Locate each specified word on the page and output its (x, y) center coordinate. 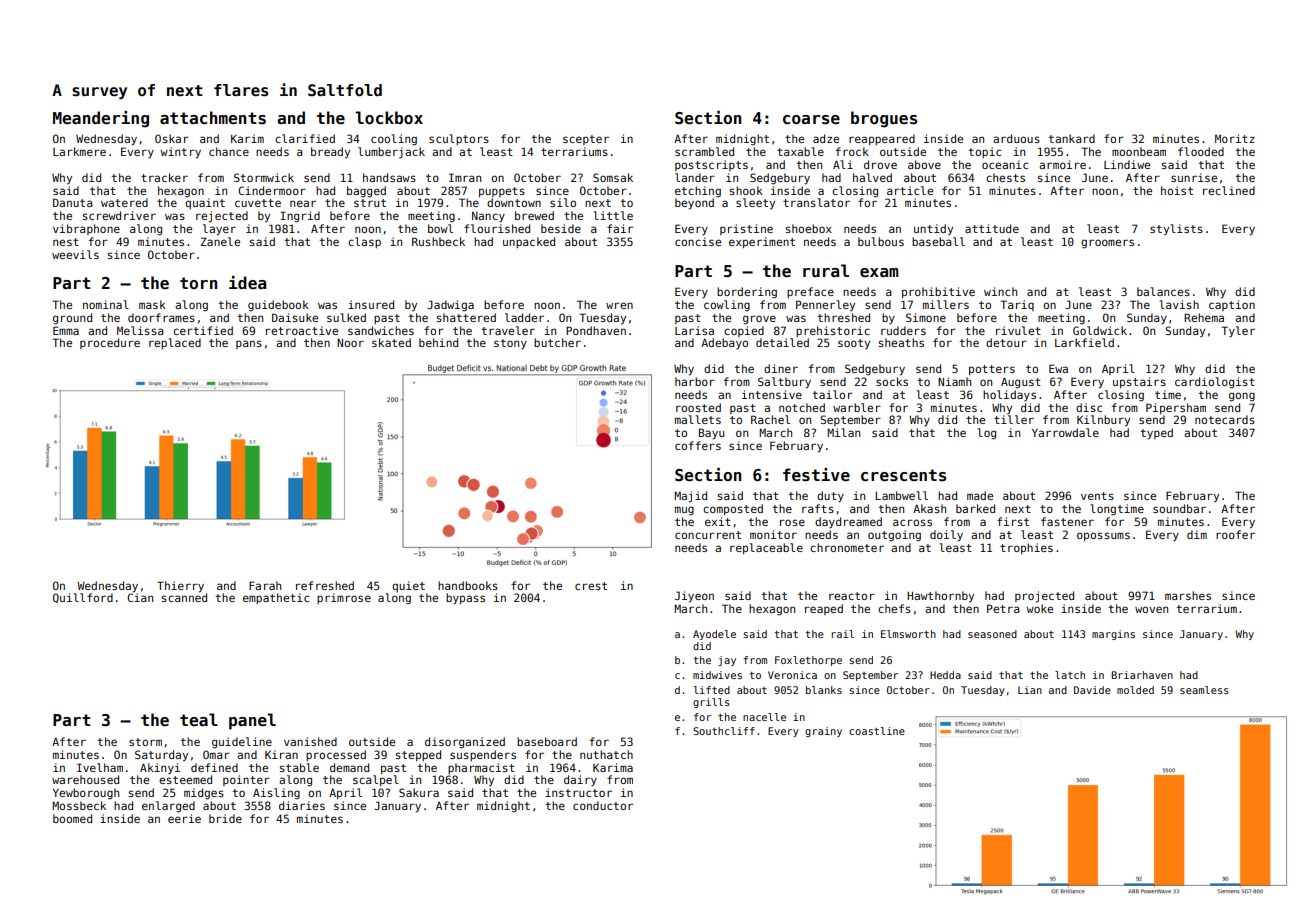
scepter (586, 140)
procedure (110, 343)
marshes (1188, 595)
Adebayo (724, 343)
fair (620, 228)
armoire (1062, 164)
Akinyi (160, 768)
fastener (1067, 521)
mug (684, 511)
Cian (140, 597)
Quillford (83, 598)
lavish (1179, 304)
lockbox (389, 118)
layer (219, 230)
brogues (884, 119)
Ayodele (714, 635)
